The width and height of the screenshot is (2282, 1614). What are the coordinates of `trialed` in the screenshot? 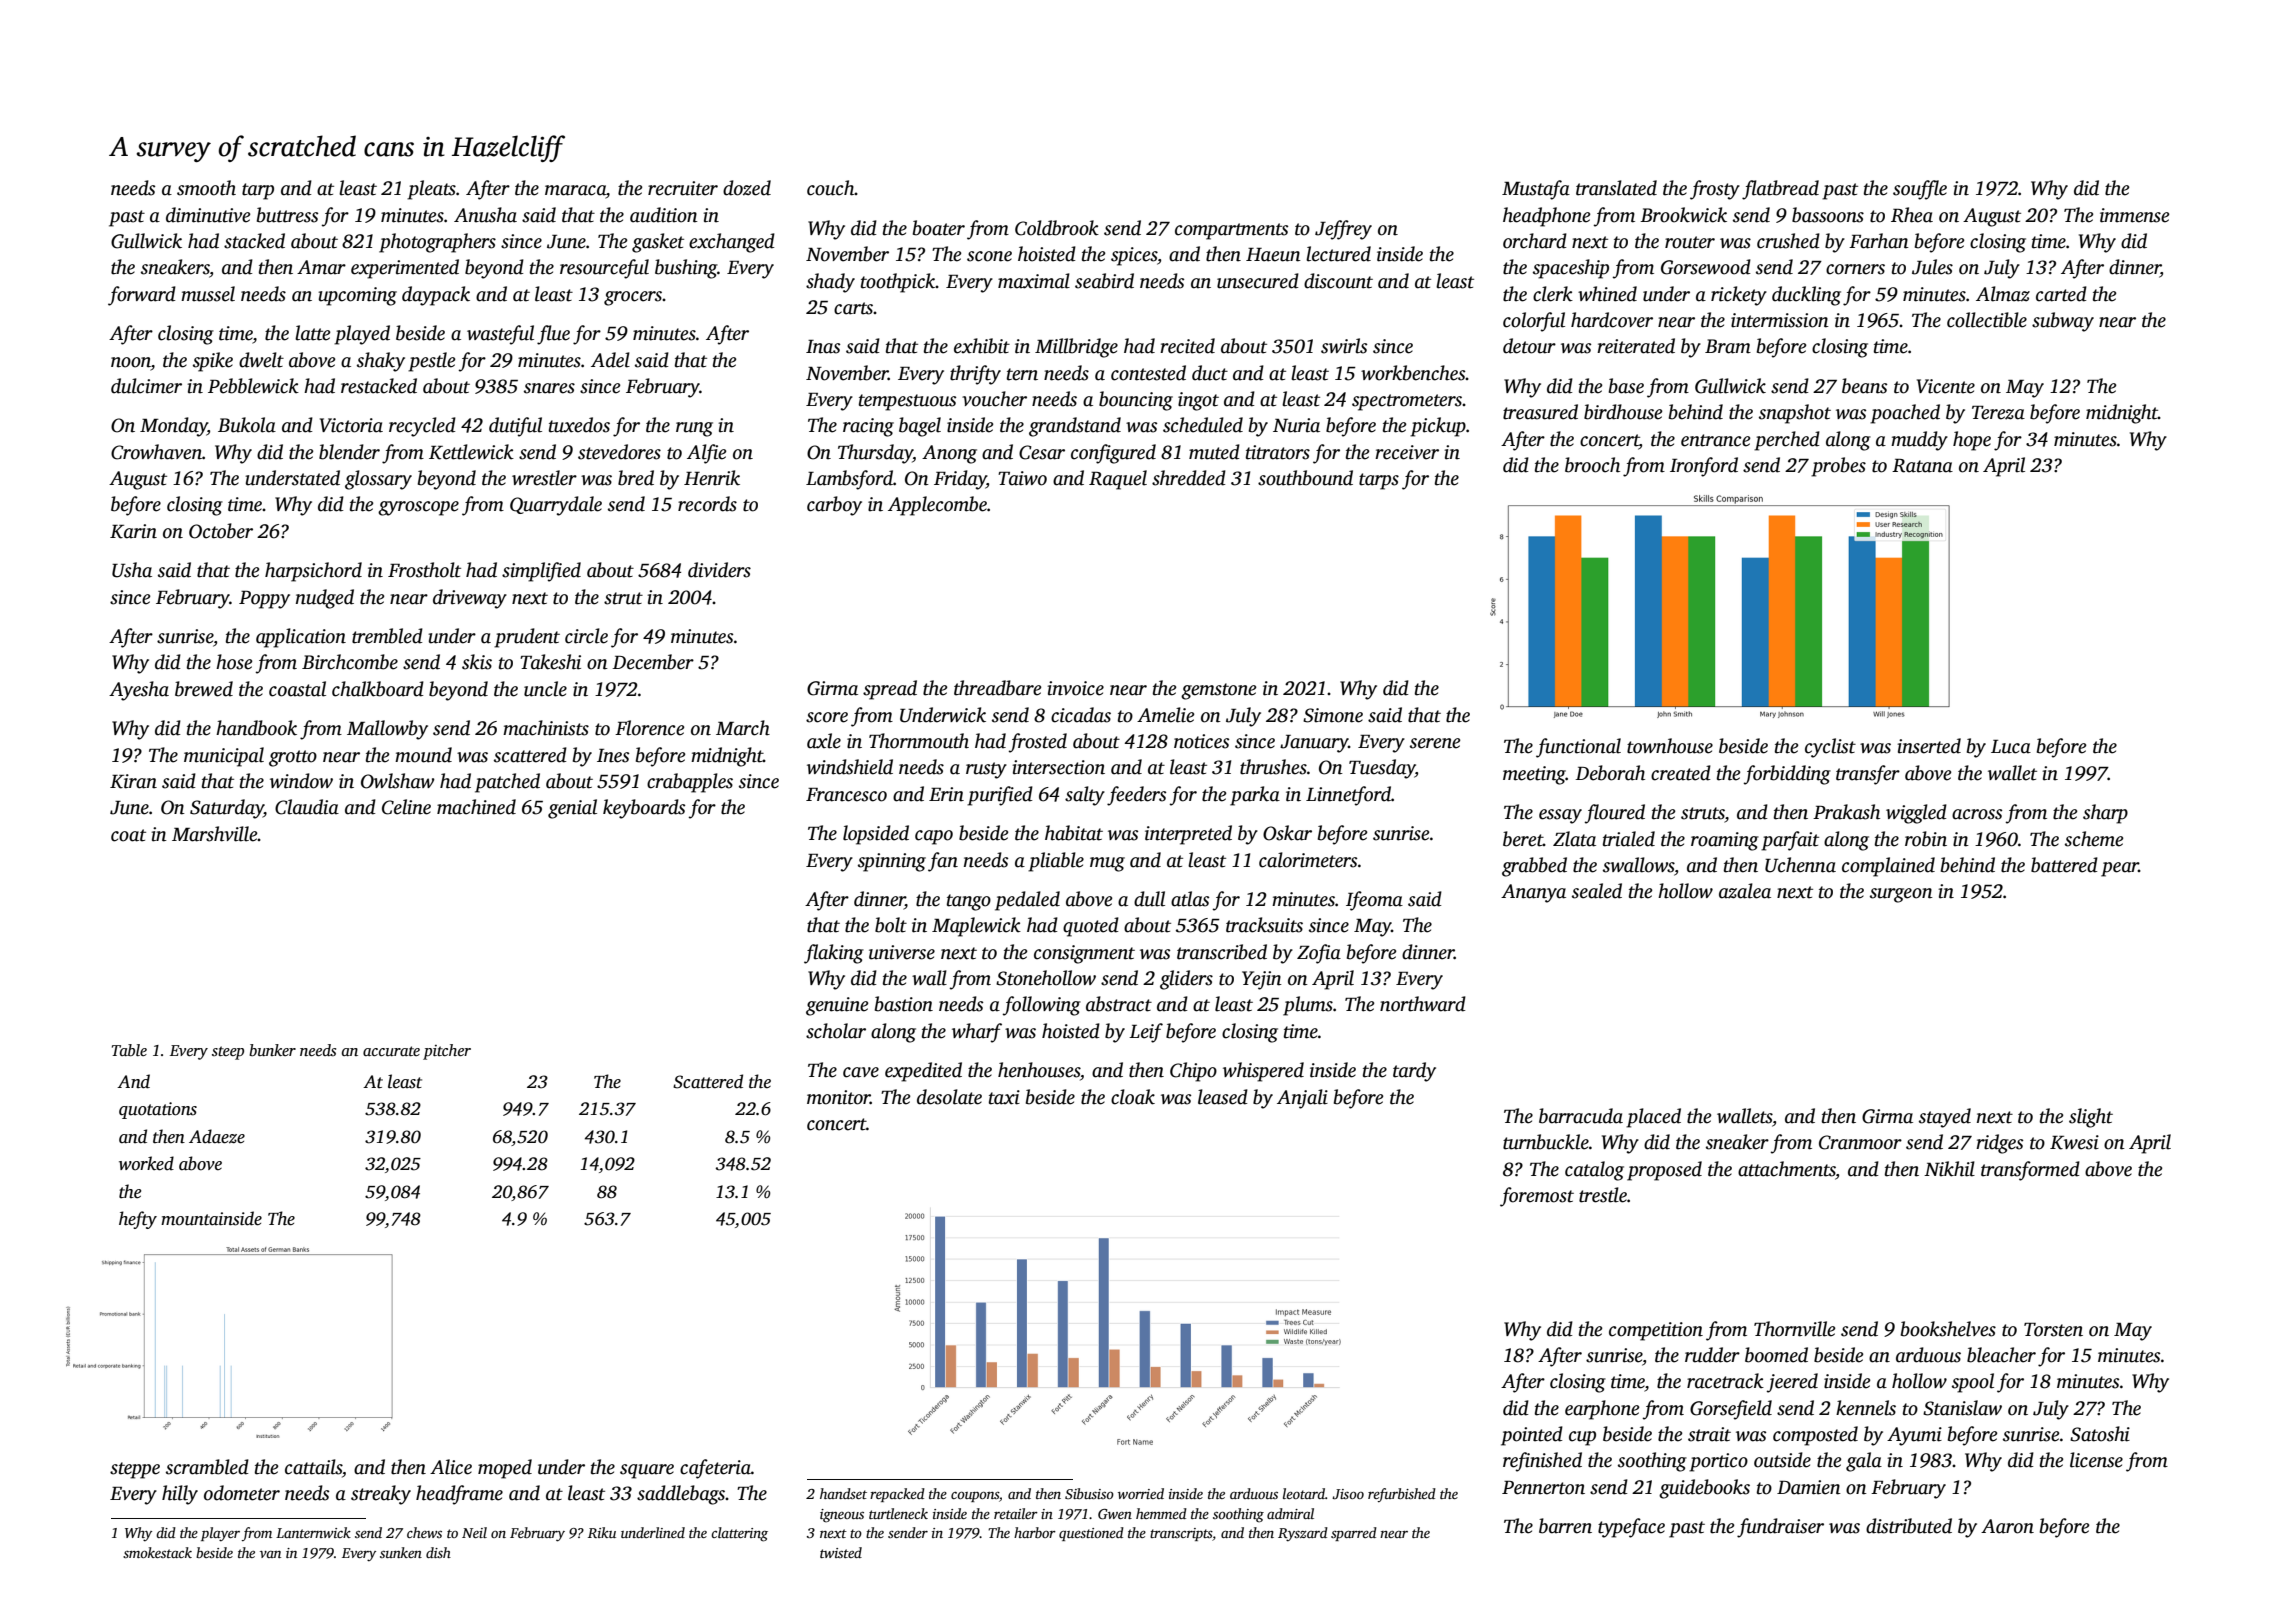 It's located at (1629, 839).
